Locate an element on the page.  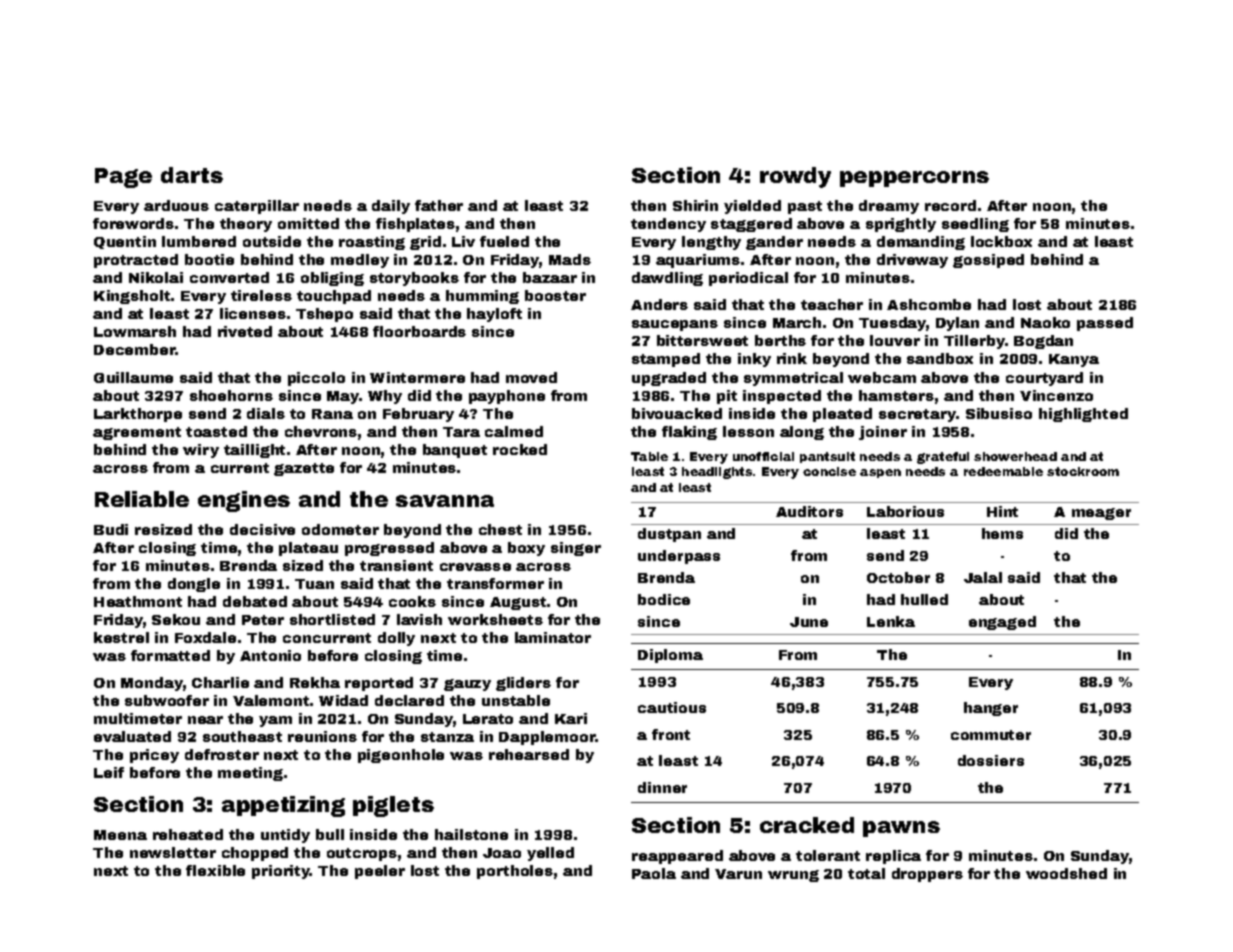
demanding is located at coordinates (921, 243).
